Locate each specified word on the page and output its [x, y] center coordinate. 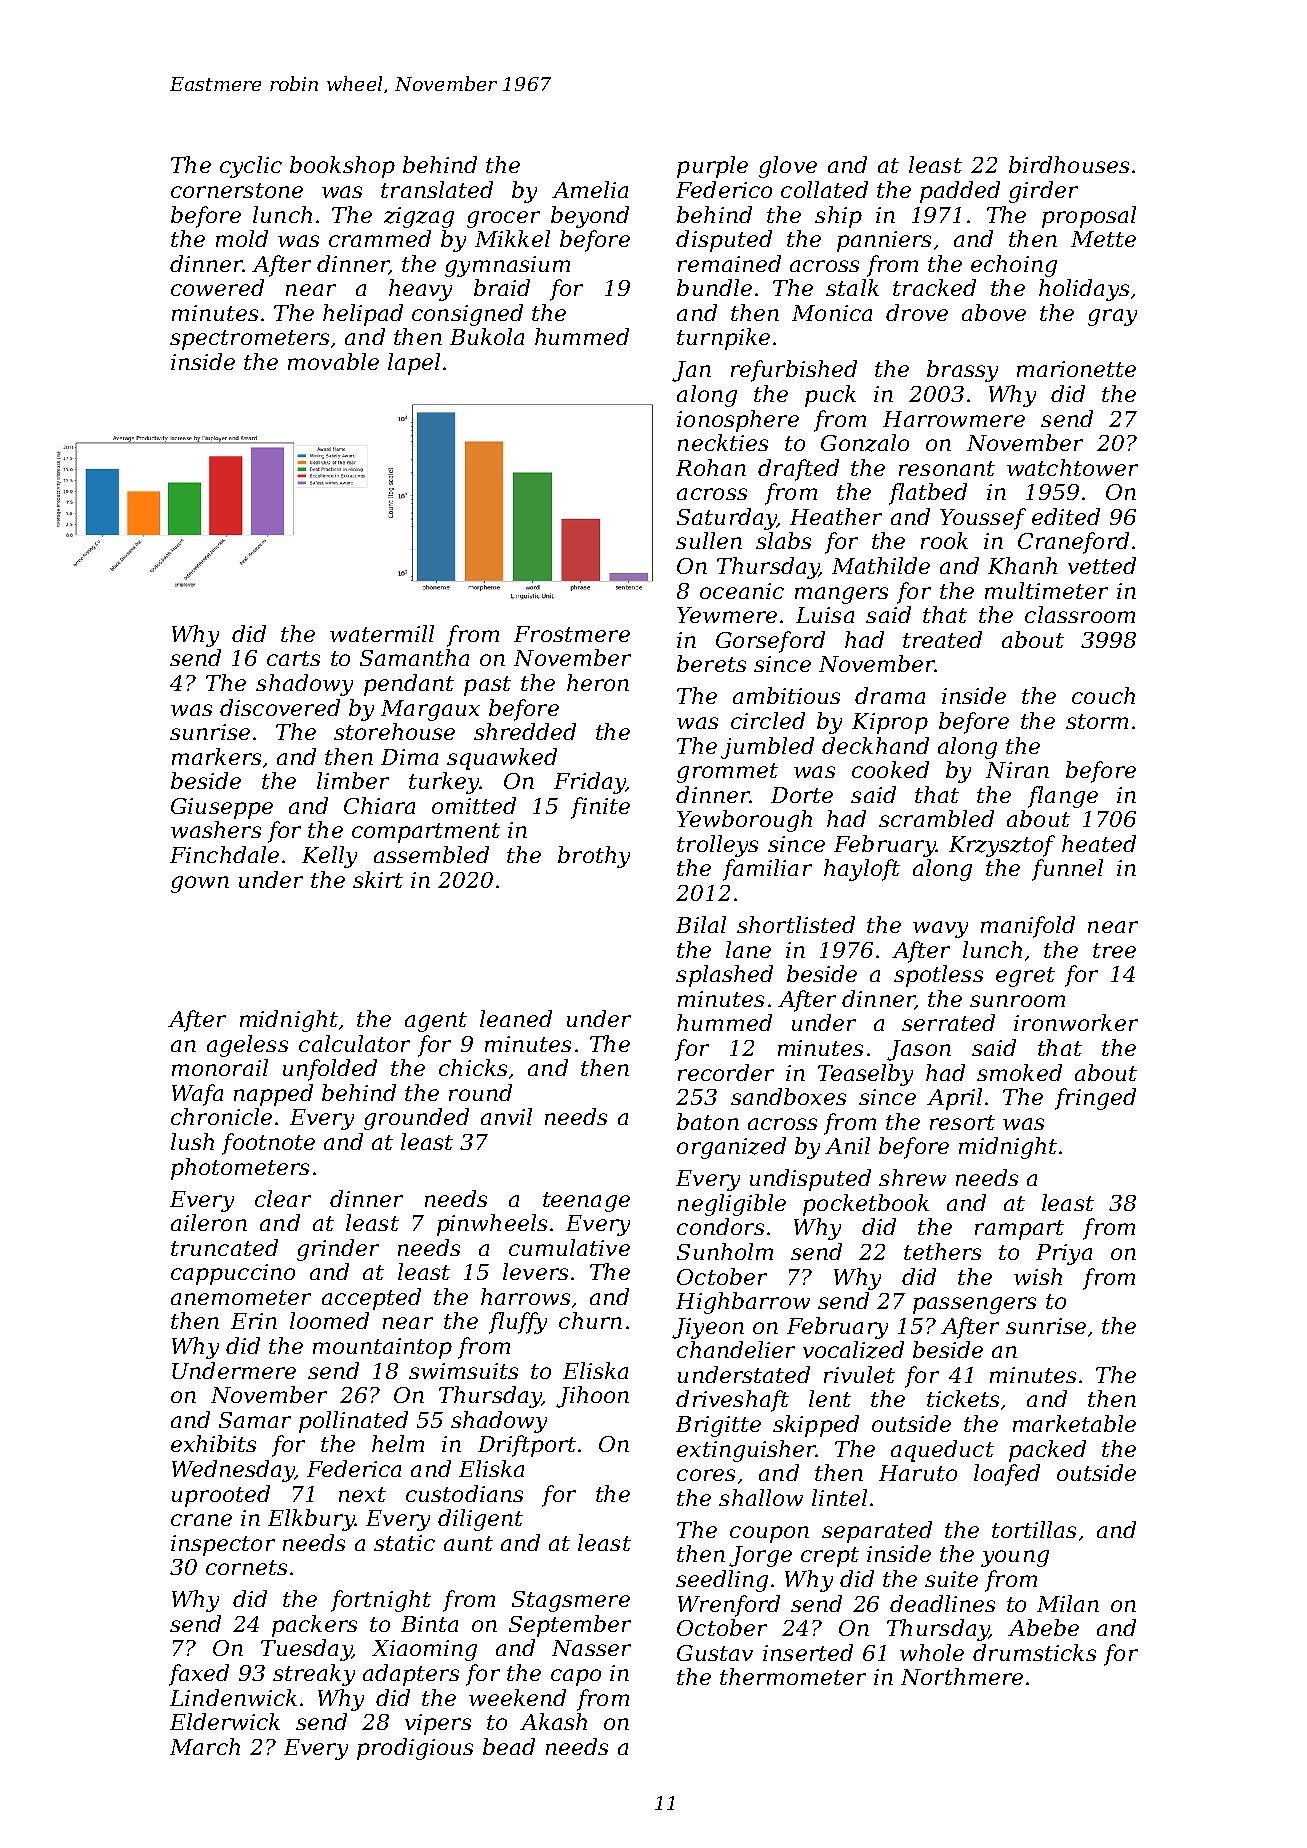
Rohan [711, 467]
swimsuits [463, 1371]
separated [877, 1532]
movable [333, 361]
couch [1103, 695]
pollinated [353, 1422]
